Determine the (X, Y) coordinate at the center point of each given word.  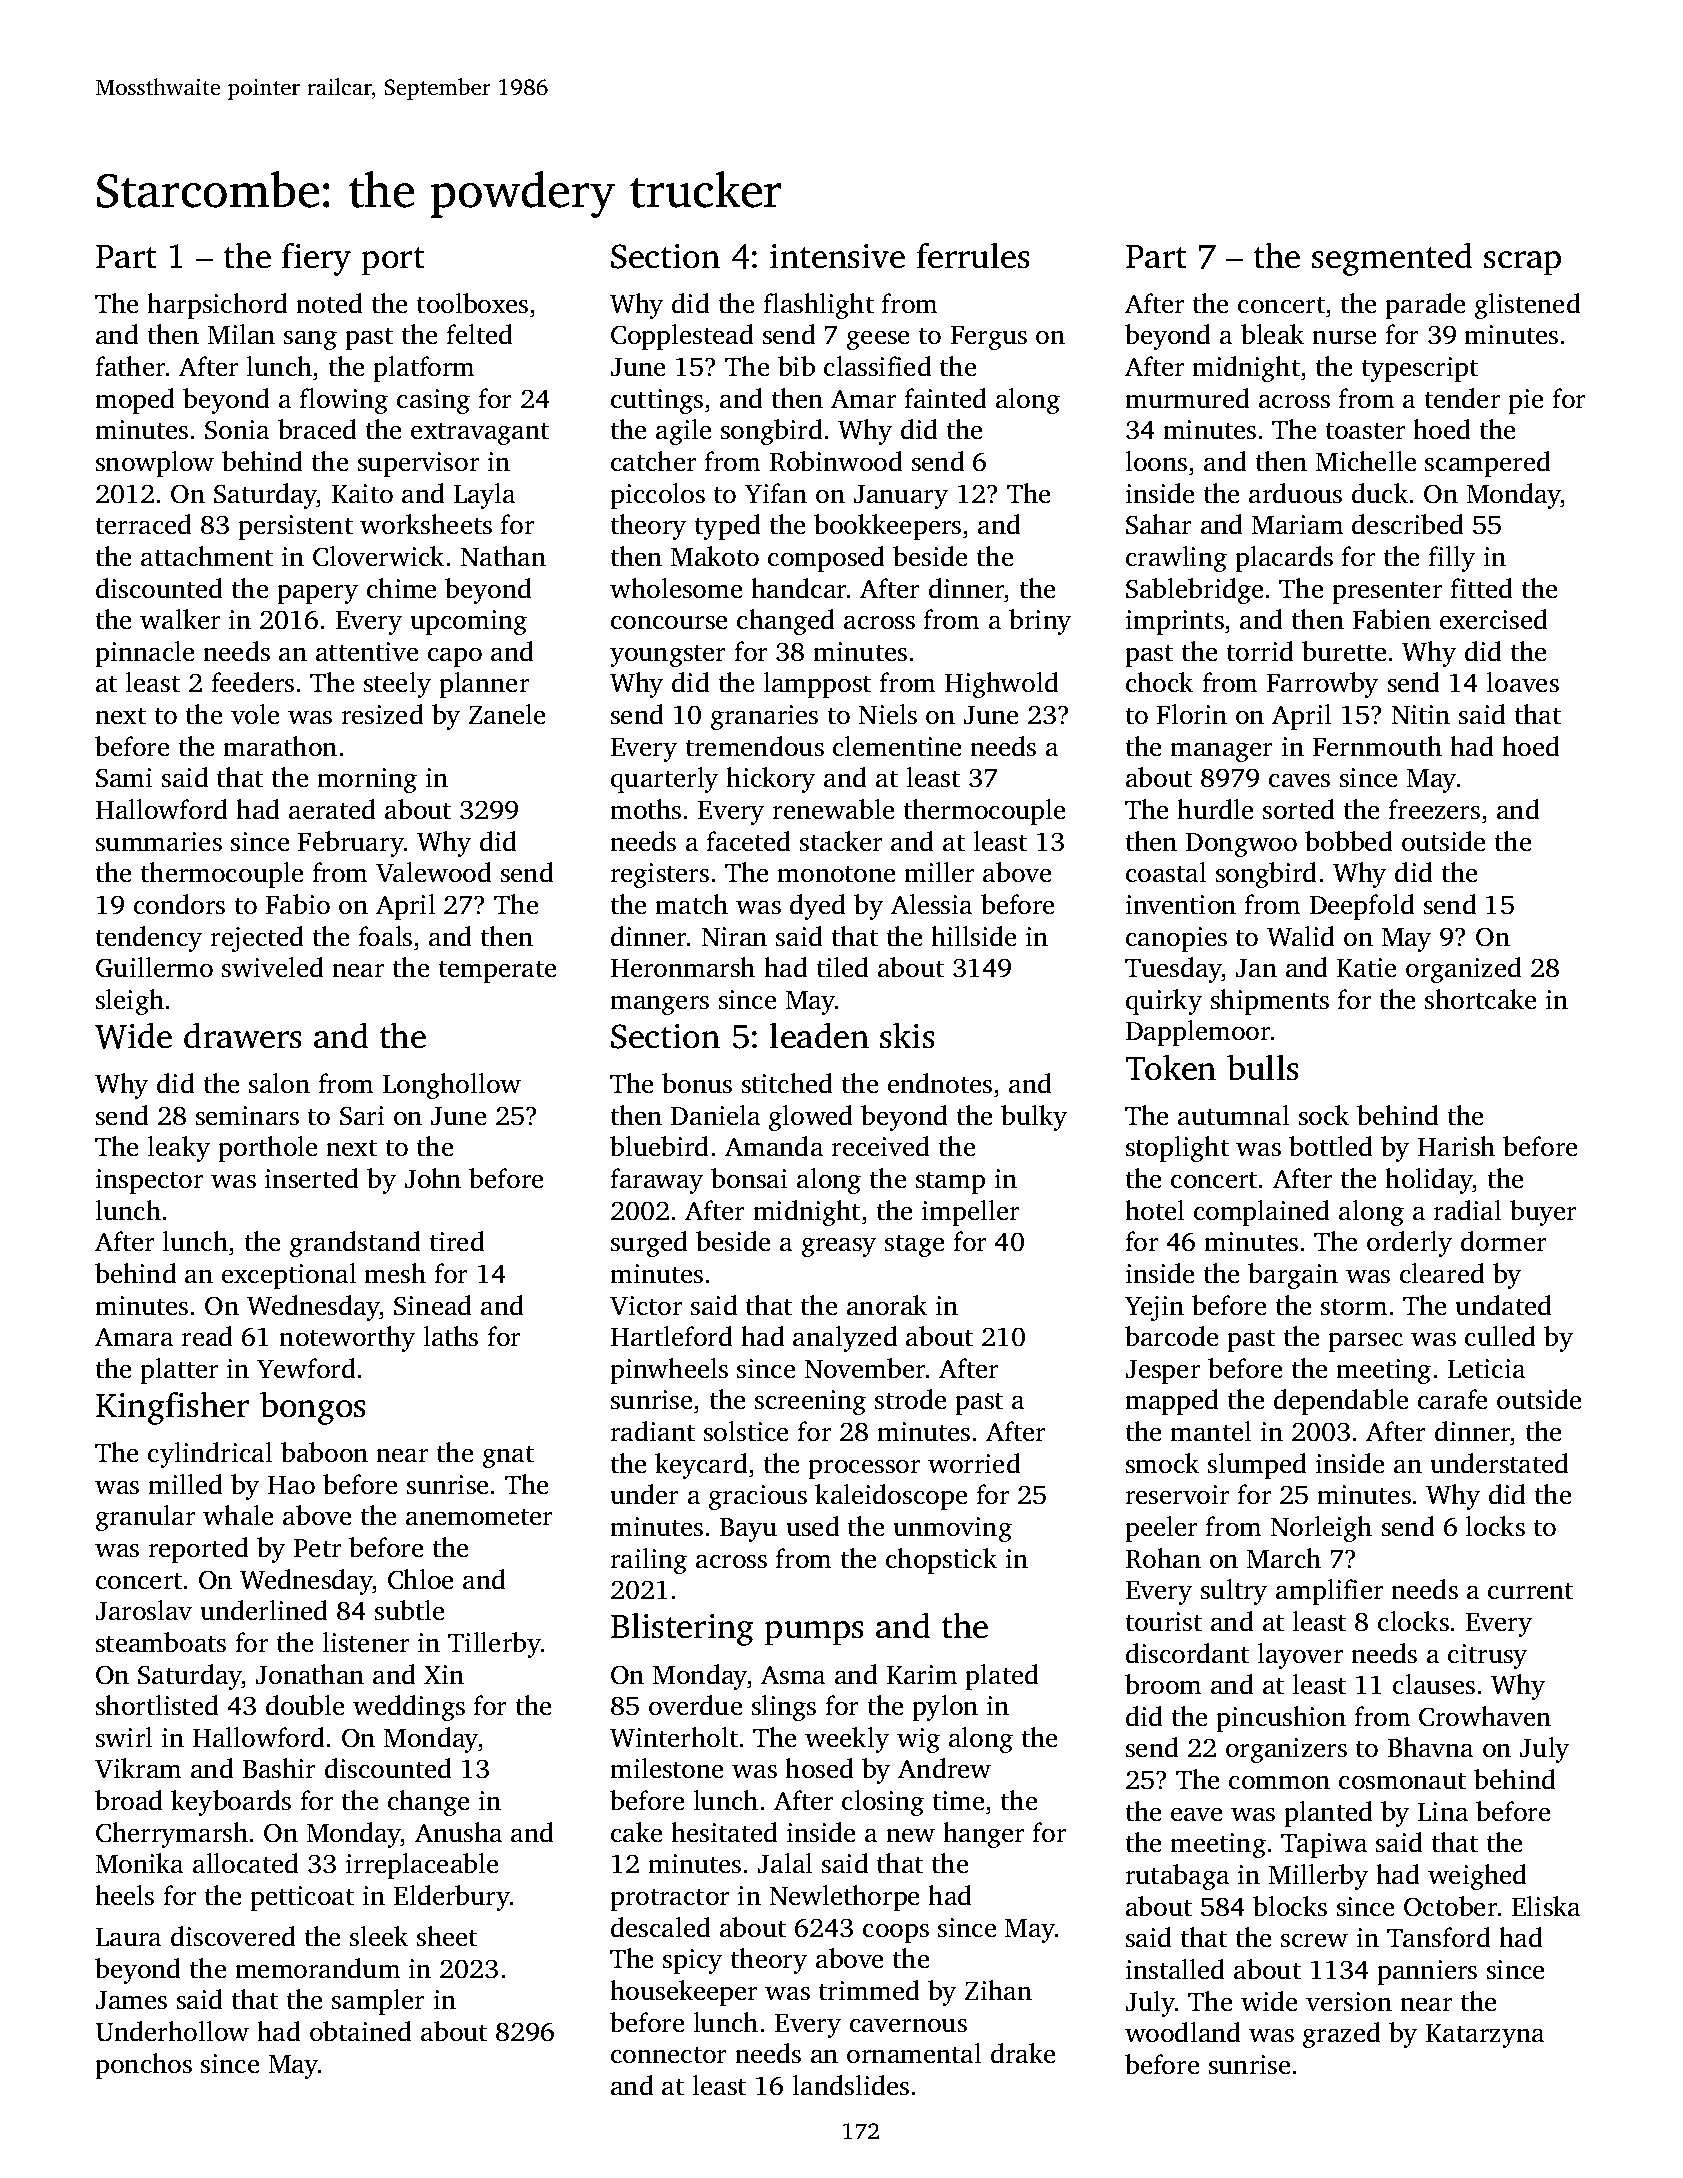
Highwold (1002, 685)
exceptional (289, 1276)
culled (1500, 1336)
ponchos (143, 2066)
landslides (850, 2085)
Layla (484, 496)
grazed (1342, 2035)
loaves (1522, 682)
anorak (887, 1305)
